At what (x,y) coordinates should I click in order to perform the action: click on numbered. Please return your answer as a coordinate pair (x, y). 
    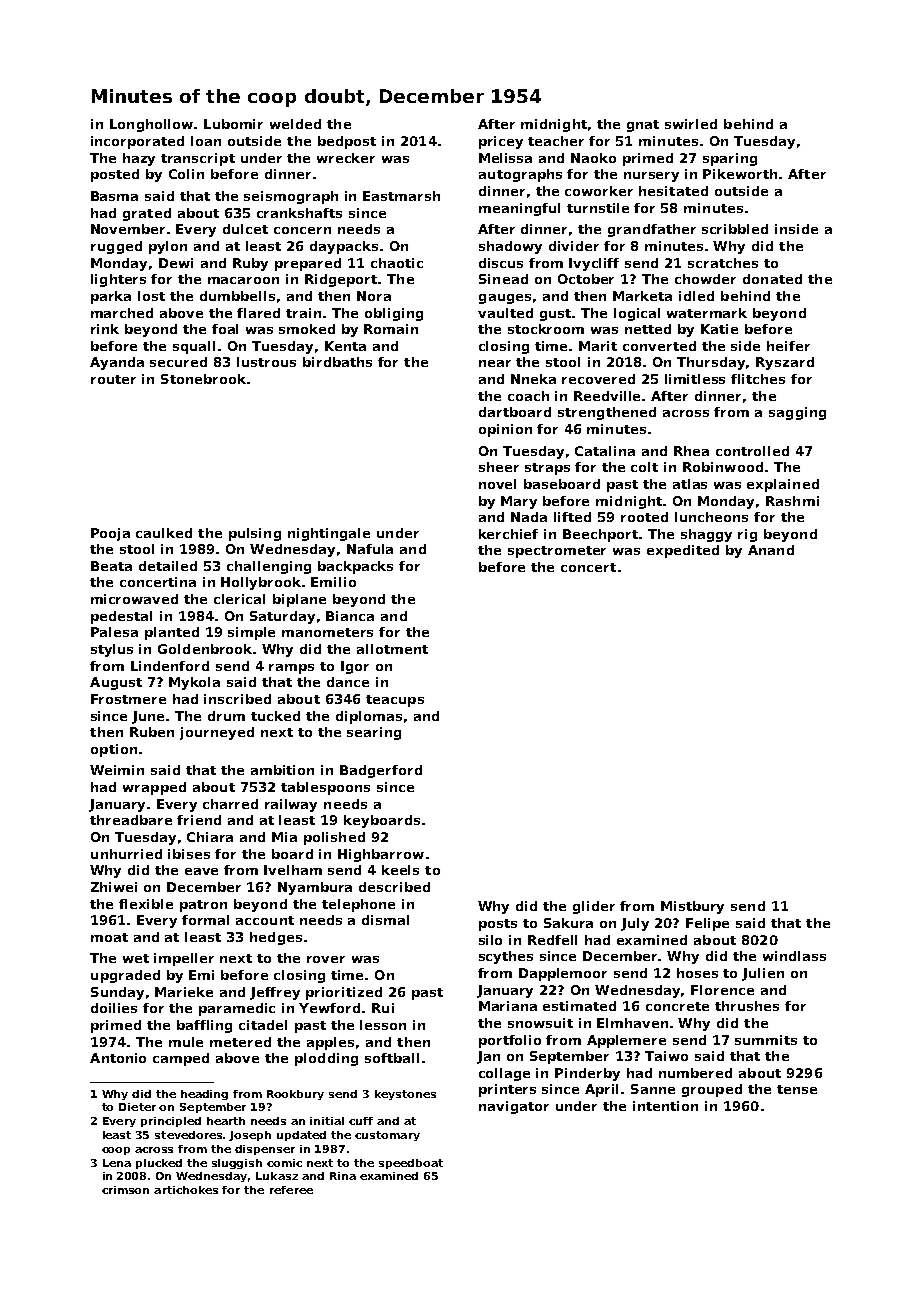
    Looking at the image, I should click on (695, 1073).
